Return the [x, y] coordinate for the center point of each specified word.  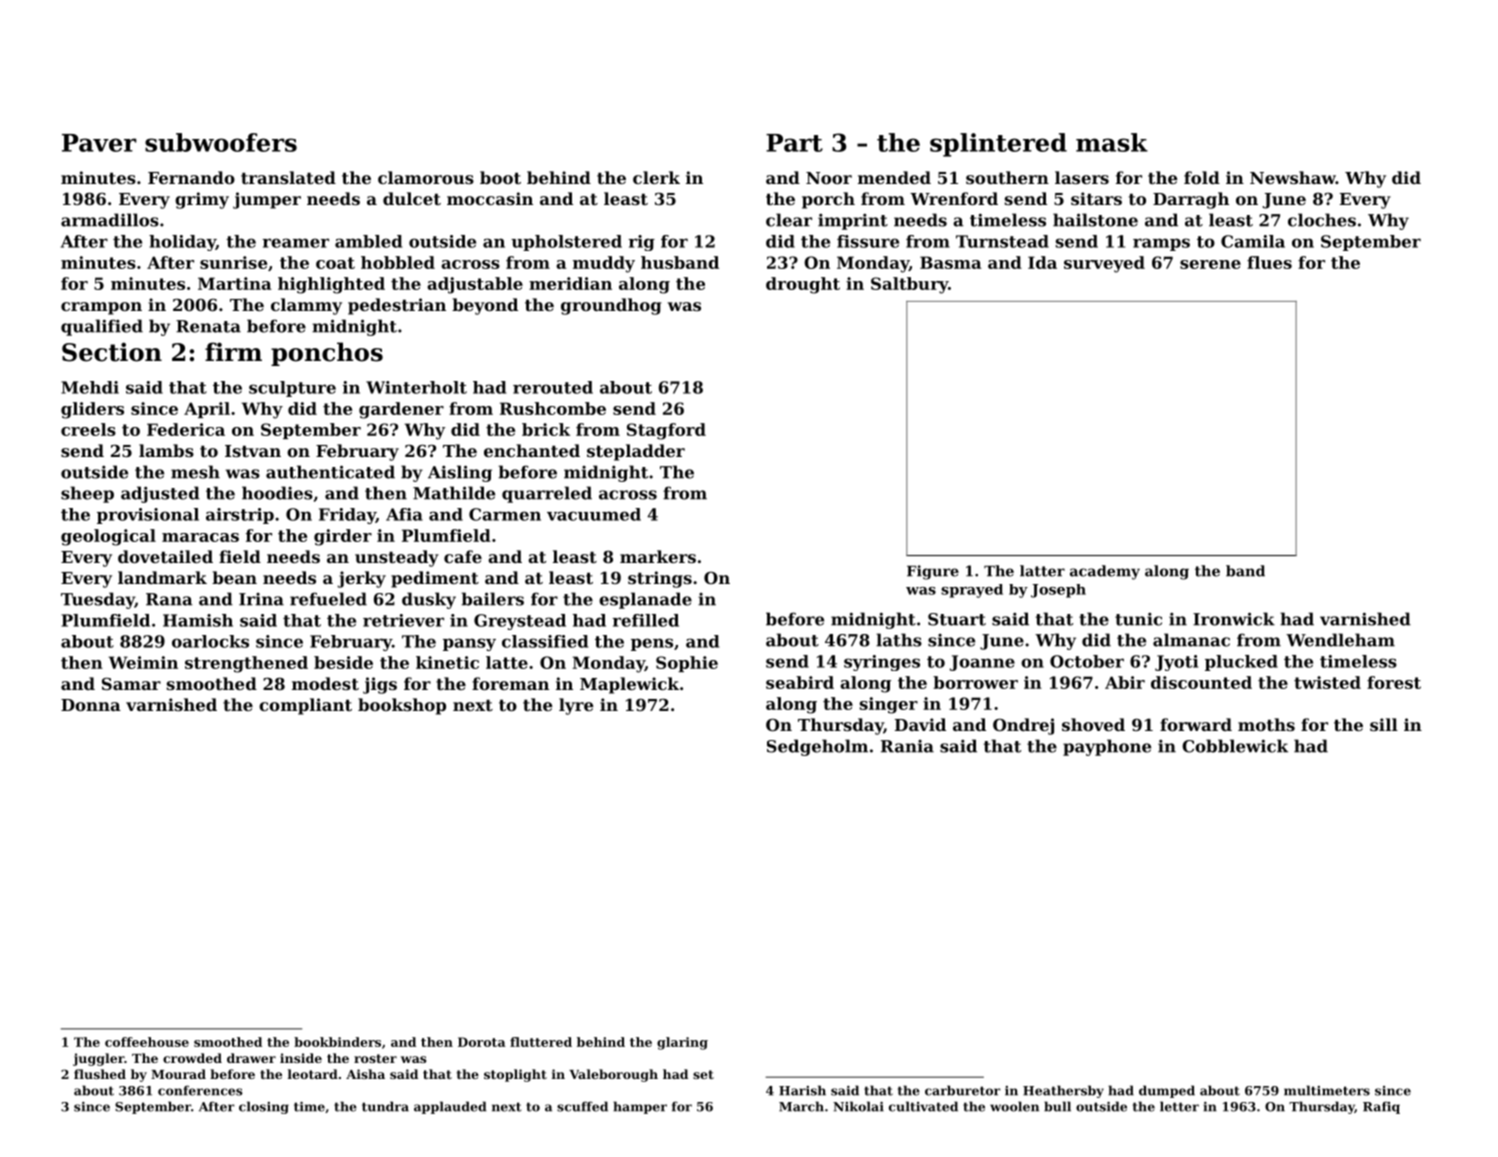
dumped [1167, 1091]
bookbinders [337, 1042]
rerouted [553, 387]
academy [1105, 572]
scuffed [582, 1106]
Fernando [191, 177]
